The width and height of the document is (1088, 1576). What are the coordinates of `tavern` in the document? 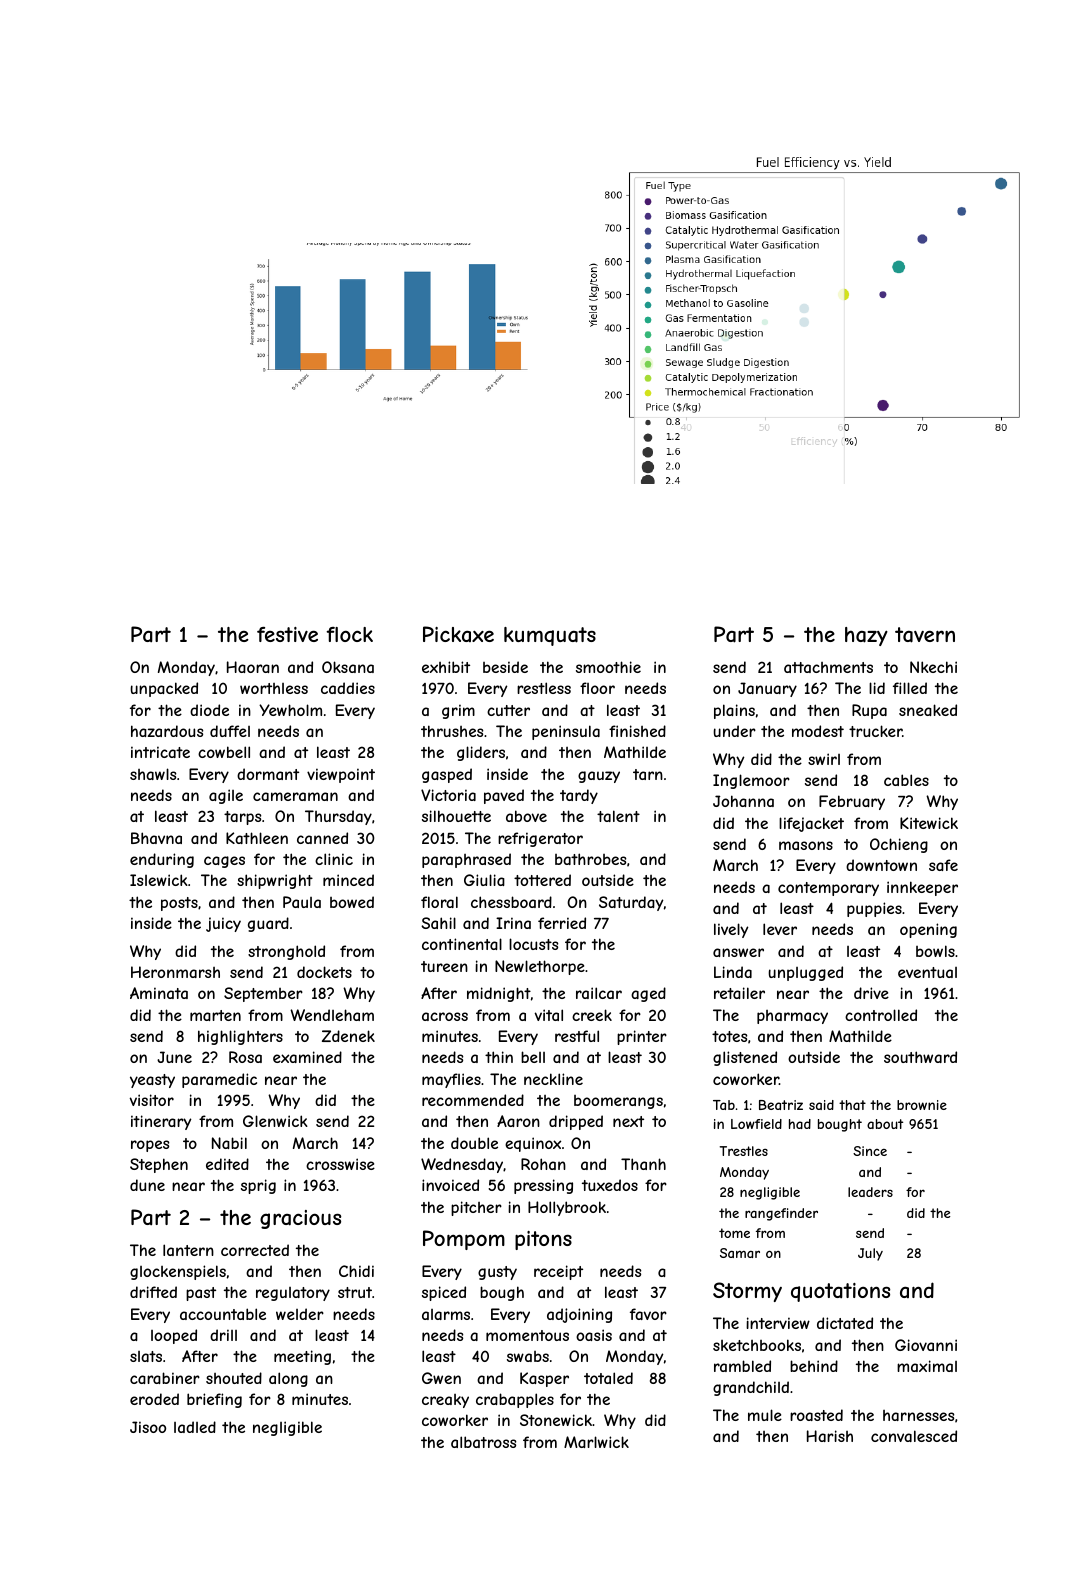 It's located at (925, 635).
